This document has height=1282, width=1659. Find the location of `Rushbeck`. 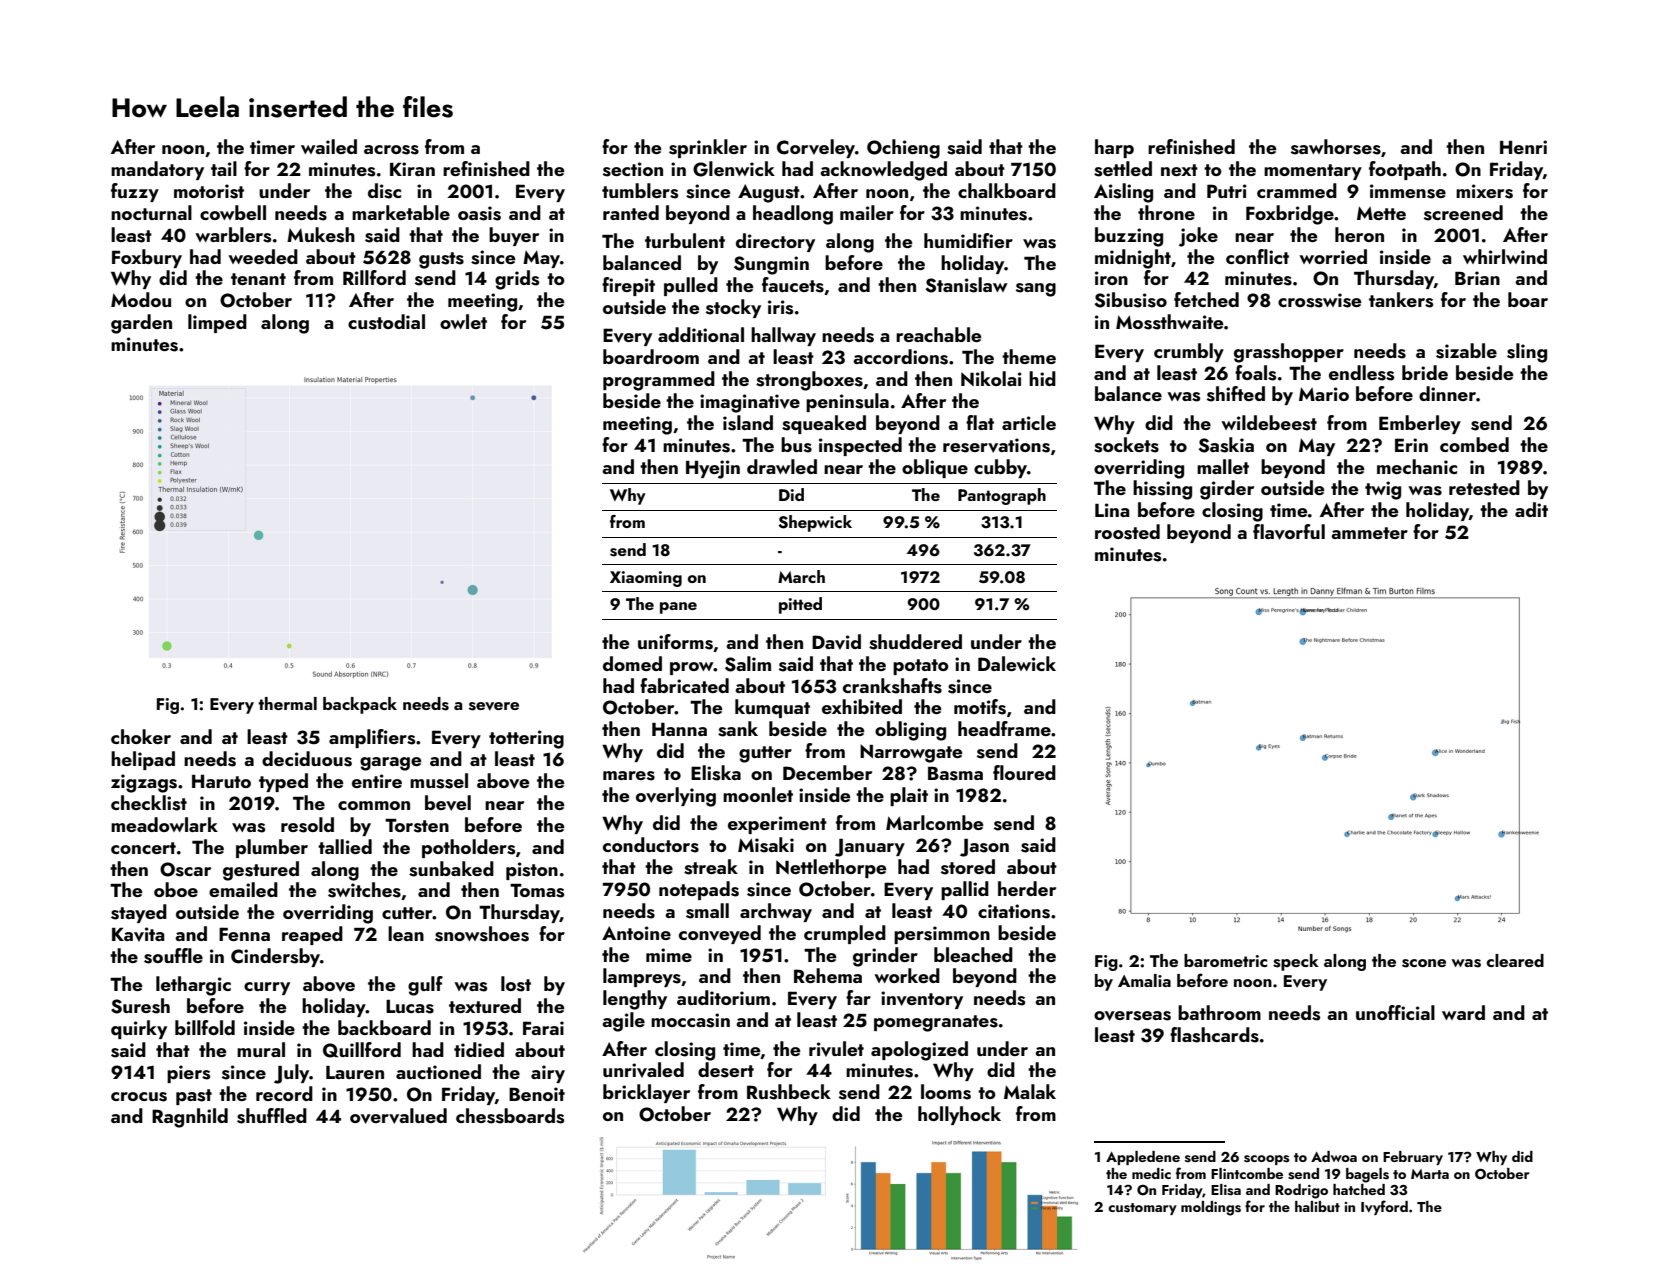

Rushbeck is located at coordinates (789, 1092).
